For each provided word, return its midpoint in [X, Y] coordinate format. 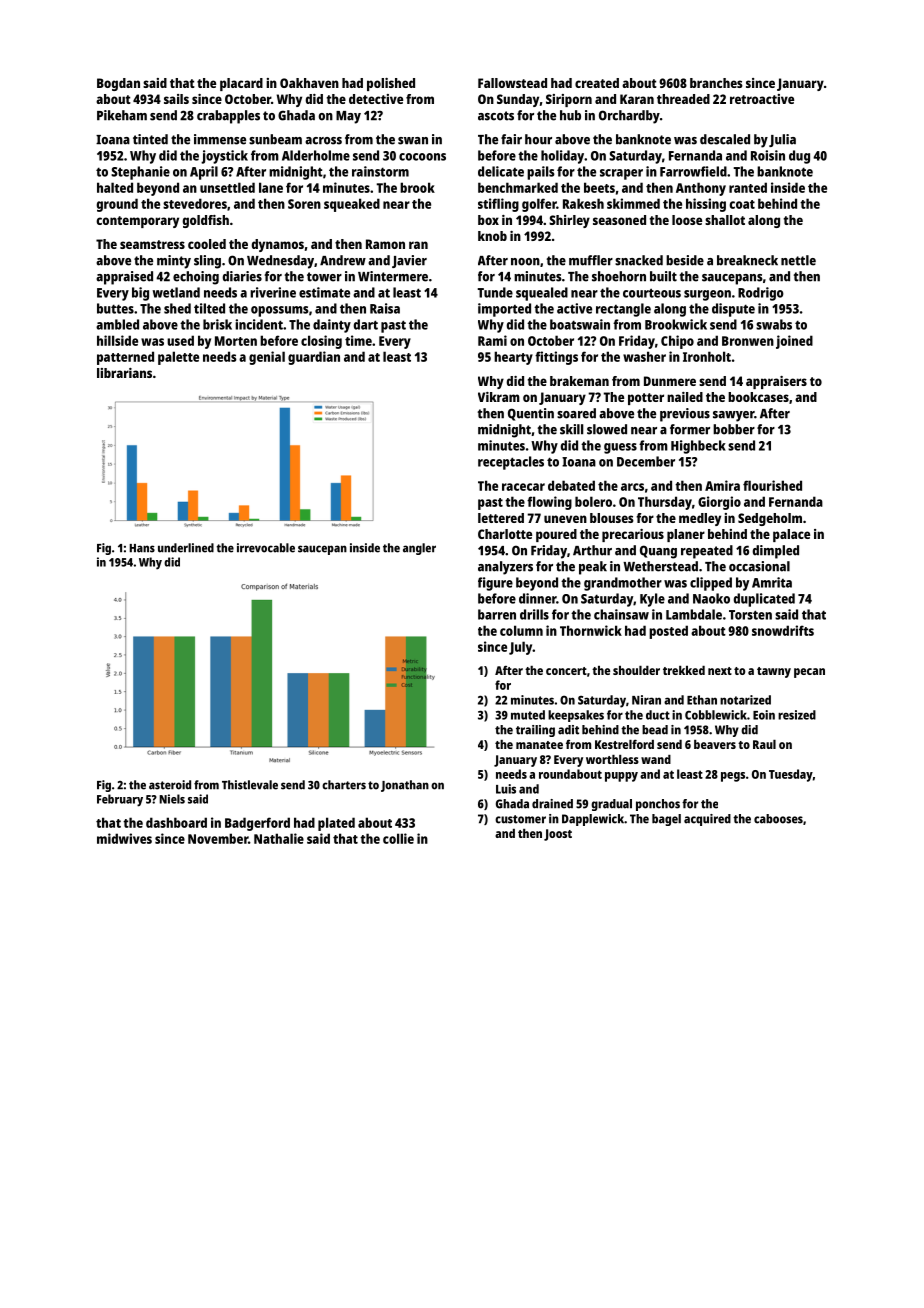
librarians [124, 373]
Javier [409, 261]
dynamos [277, 245]
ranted [748, 187]
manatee [539, 745]
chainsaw [621, 614]
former [690, 429]
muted [528, 715]
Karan [637, 99]
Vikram [499, 397]
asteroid [170, 785]
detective [376, 99]
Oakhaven [309, 83]
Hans [142, 548]
